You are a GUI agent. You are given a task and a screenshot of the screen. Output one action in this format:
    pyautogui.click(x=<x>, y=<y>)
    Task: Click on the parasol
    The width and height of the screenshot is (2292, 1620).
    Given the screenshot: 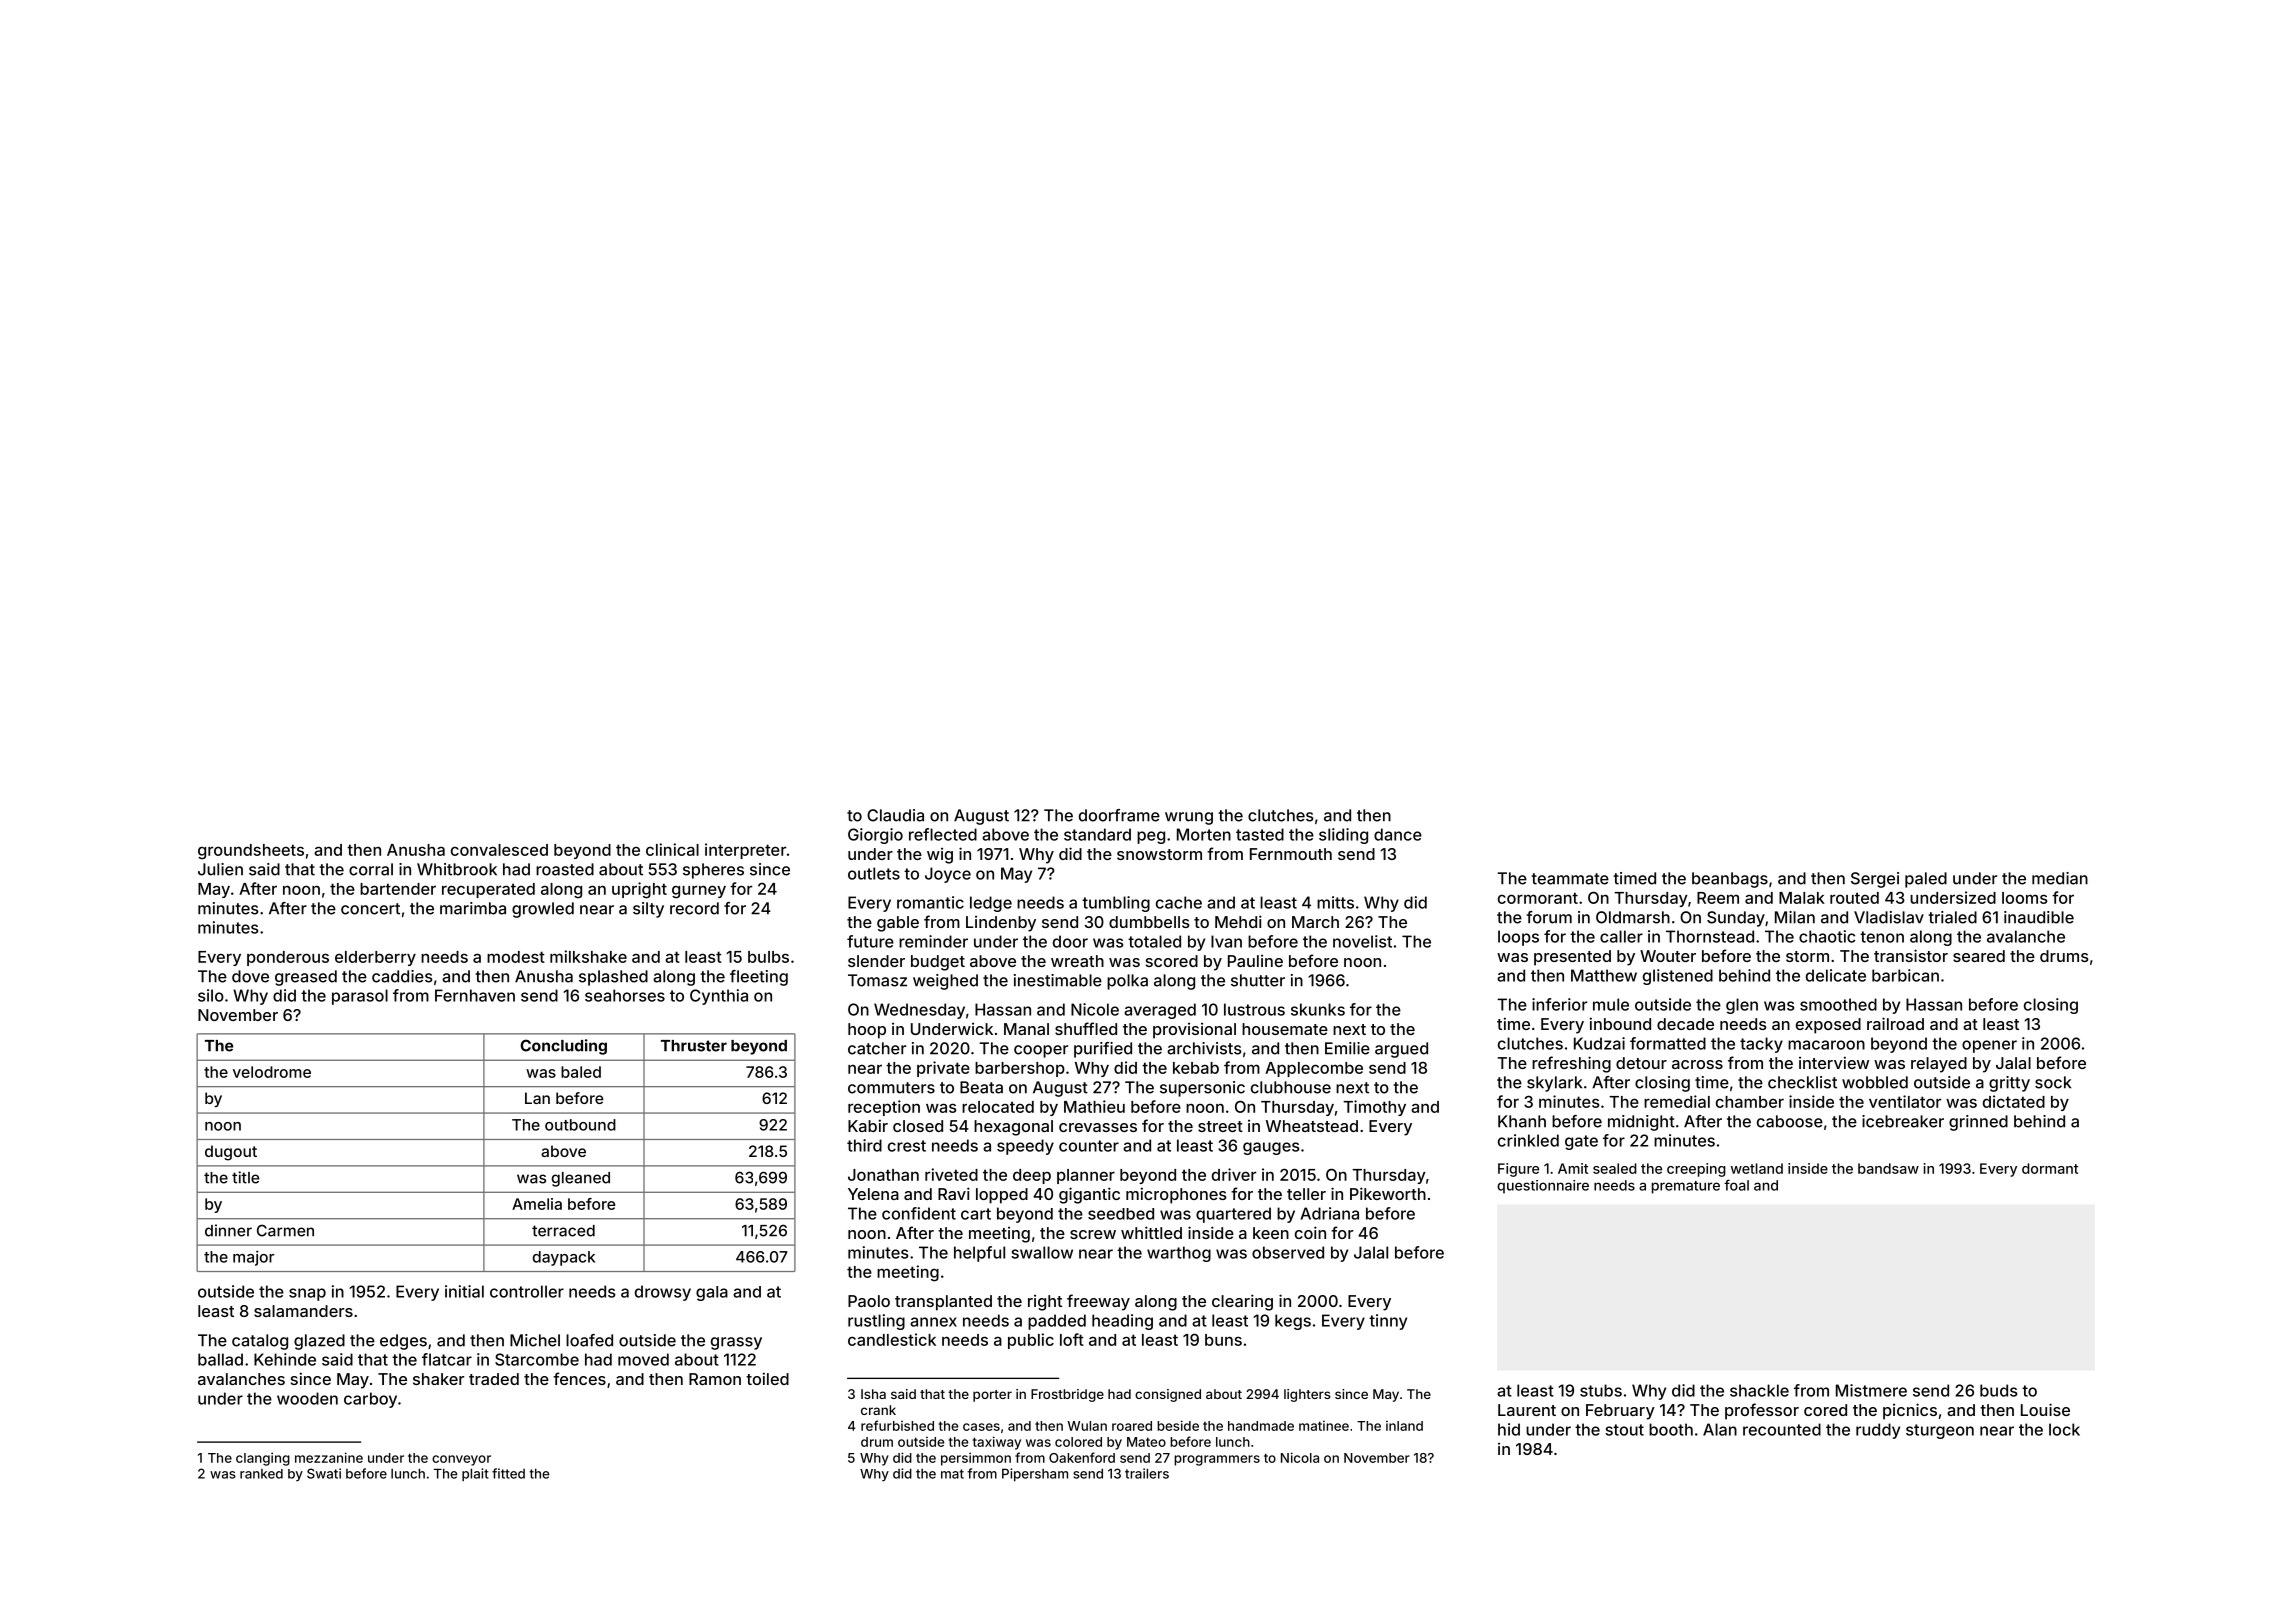 What is the action you would take?
    pyautogui.click(x=360, y=997)
